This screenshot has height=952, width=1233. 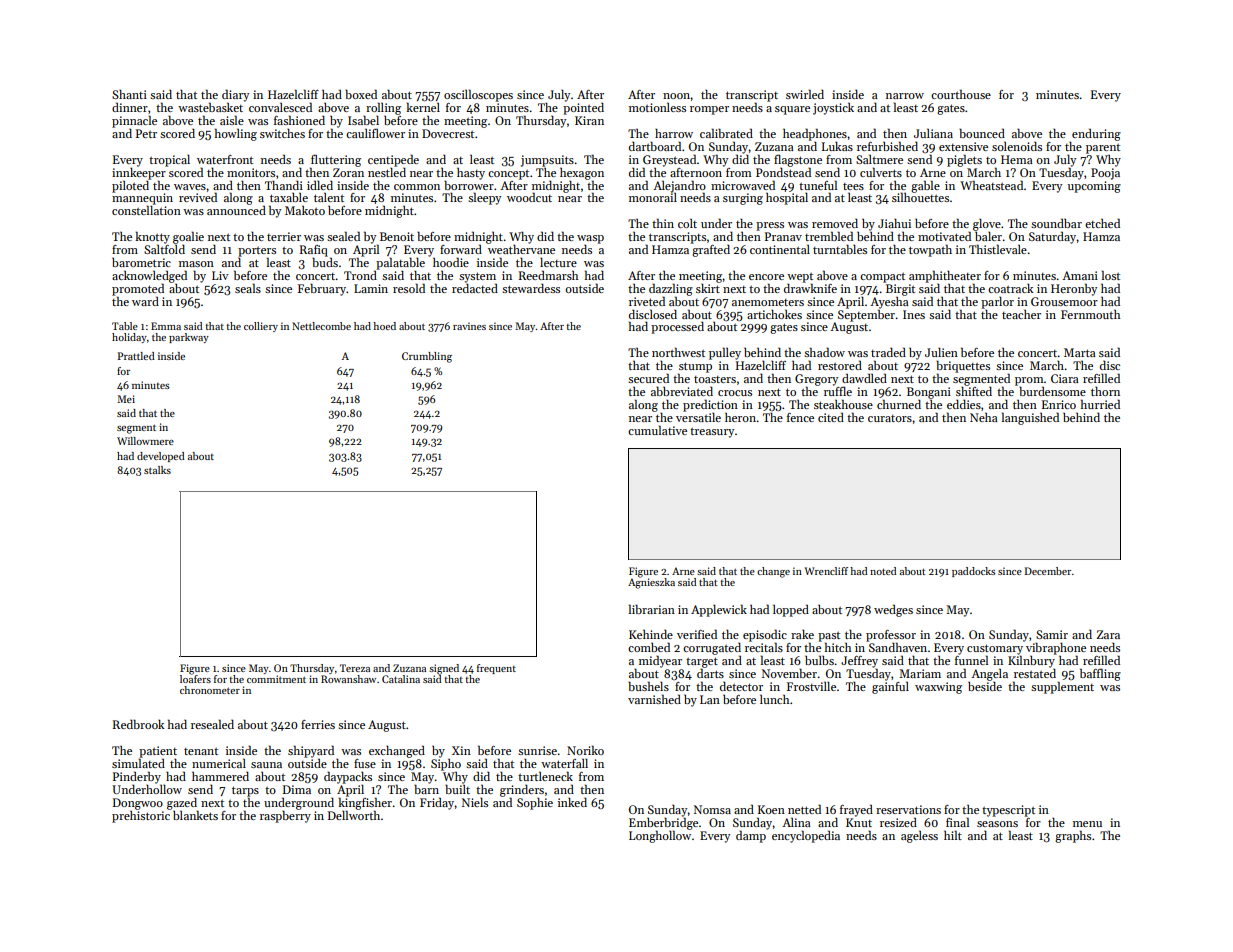 What do you see at coordinates (478, 95) in the screenshot?
I see `oscilloscopes` at bounding box center [478, 95].
